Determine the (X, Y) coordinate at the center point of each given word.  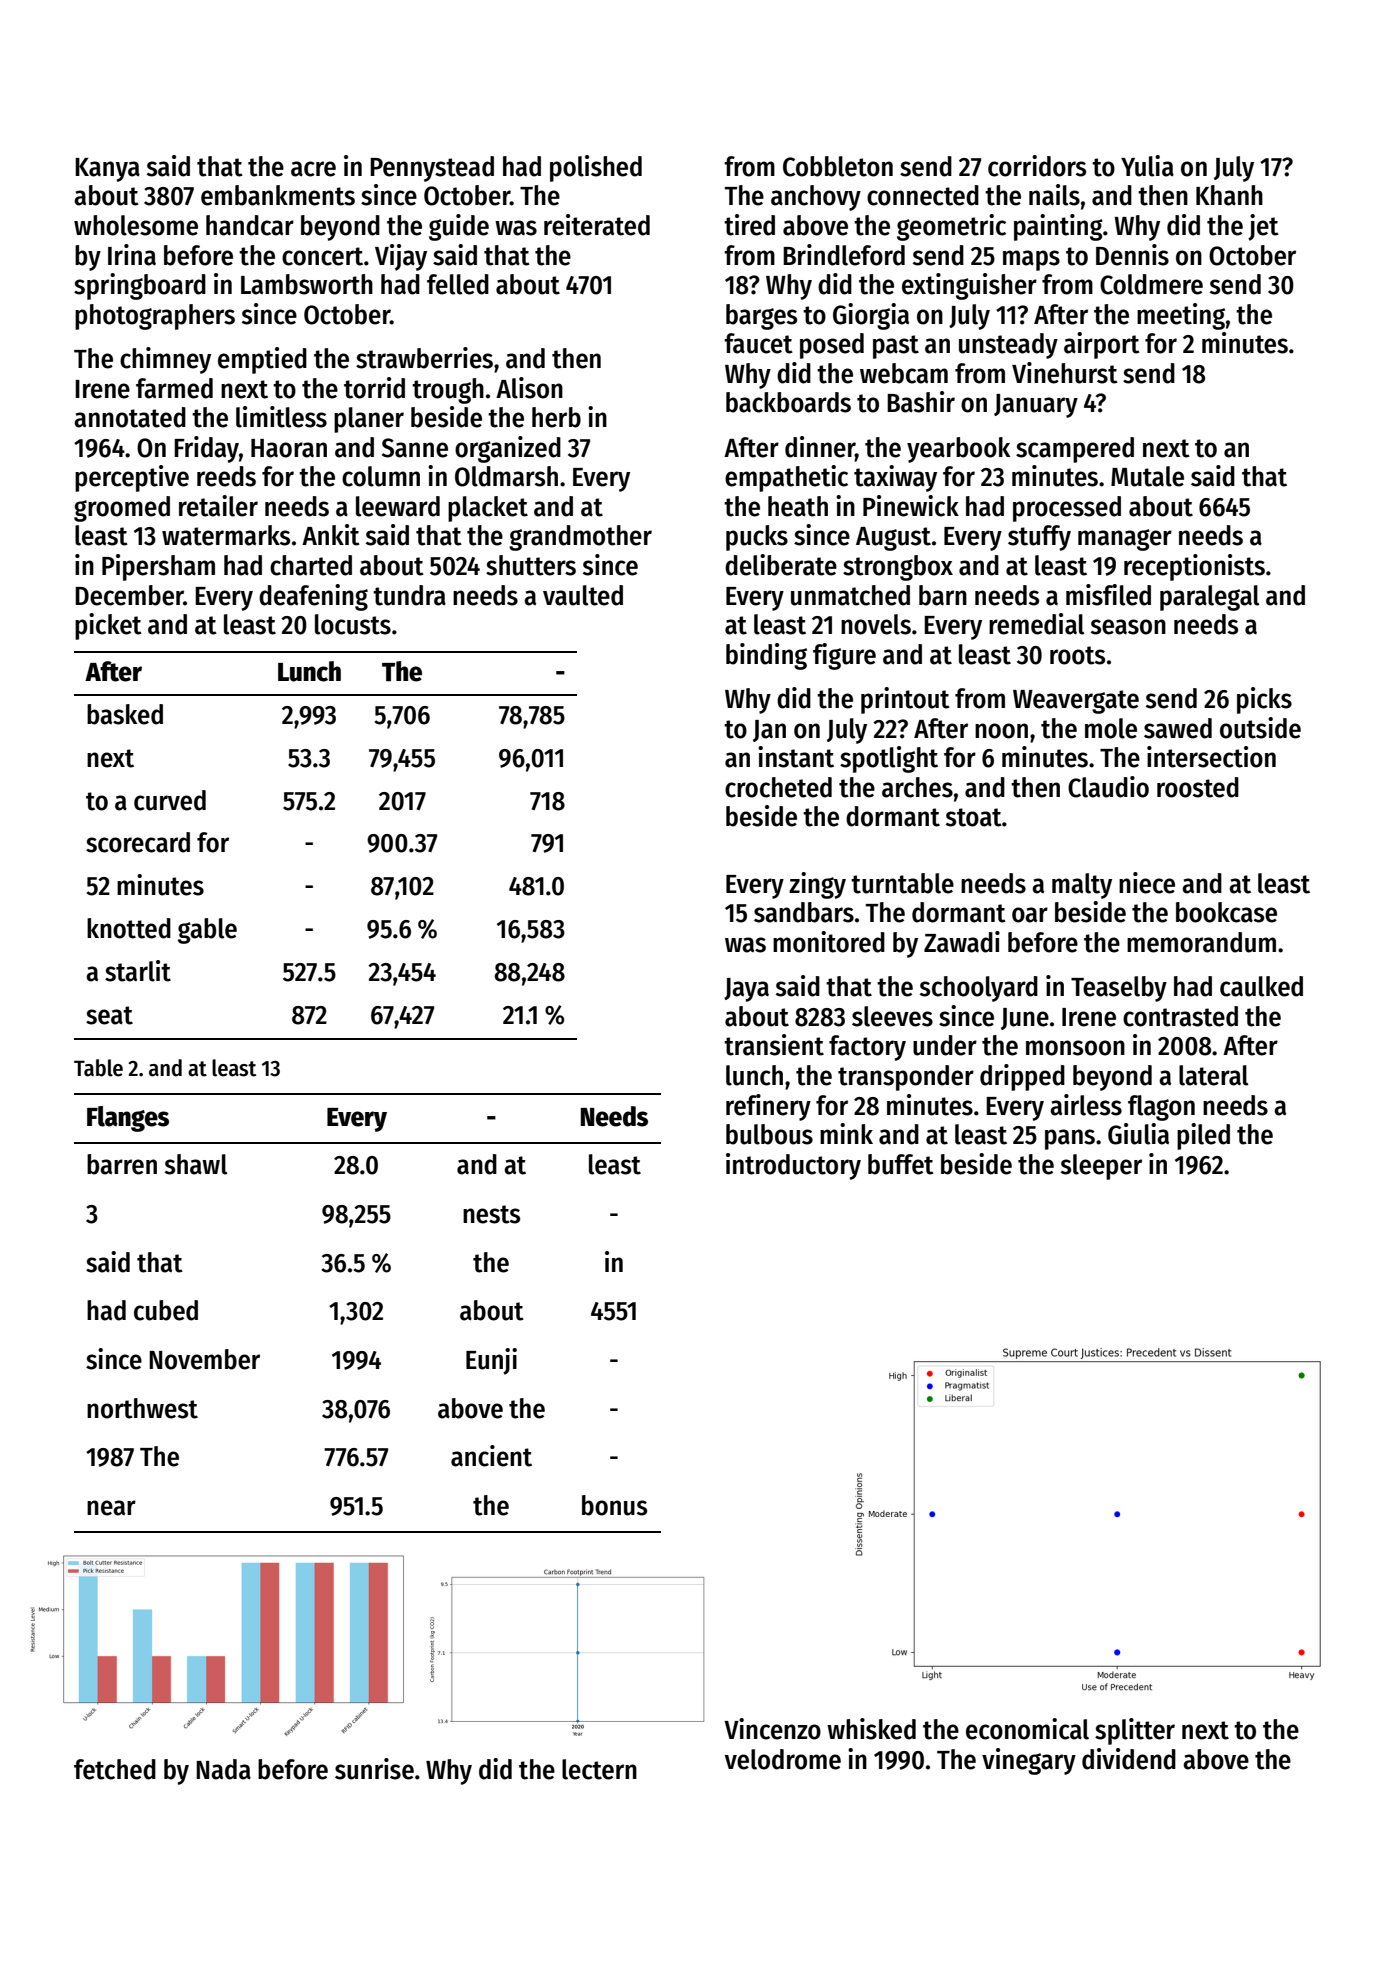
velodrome (783, 1759)
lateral (1213, 1075)
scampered (1075, 450)
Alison (529, 388)
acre (313, 169)
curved (170, 800)
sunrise (374, 1769)
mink (846, 1133)
